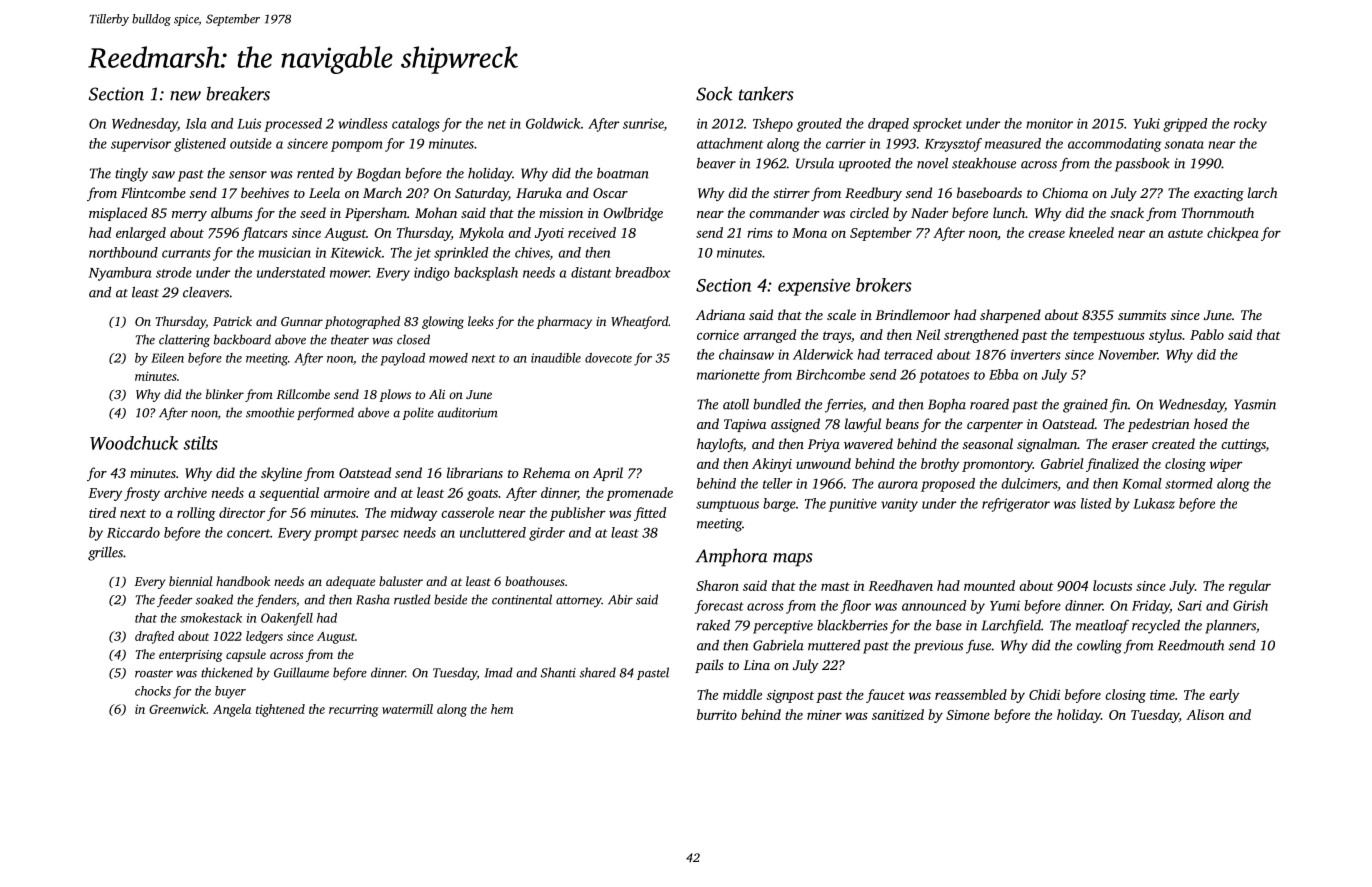 The width and height of the screenshot is (1372, 887). What do you see at coordinates (1091, 232) in the screenshot?
I see `kneeled` at bounding box center [1091, 232].
